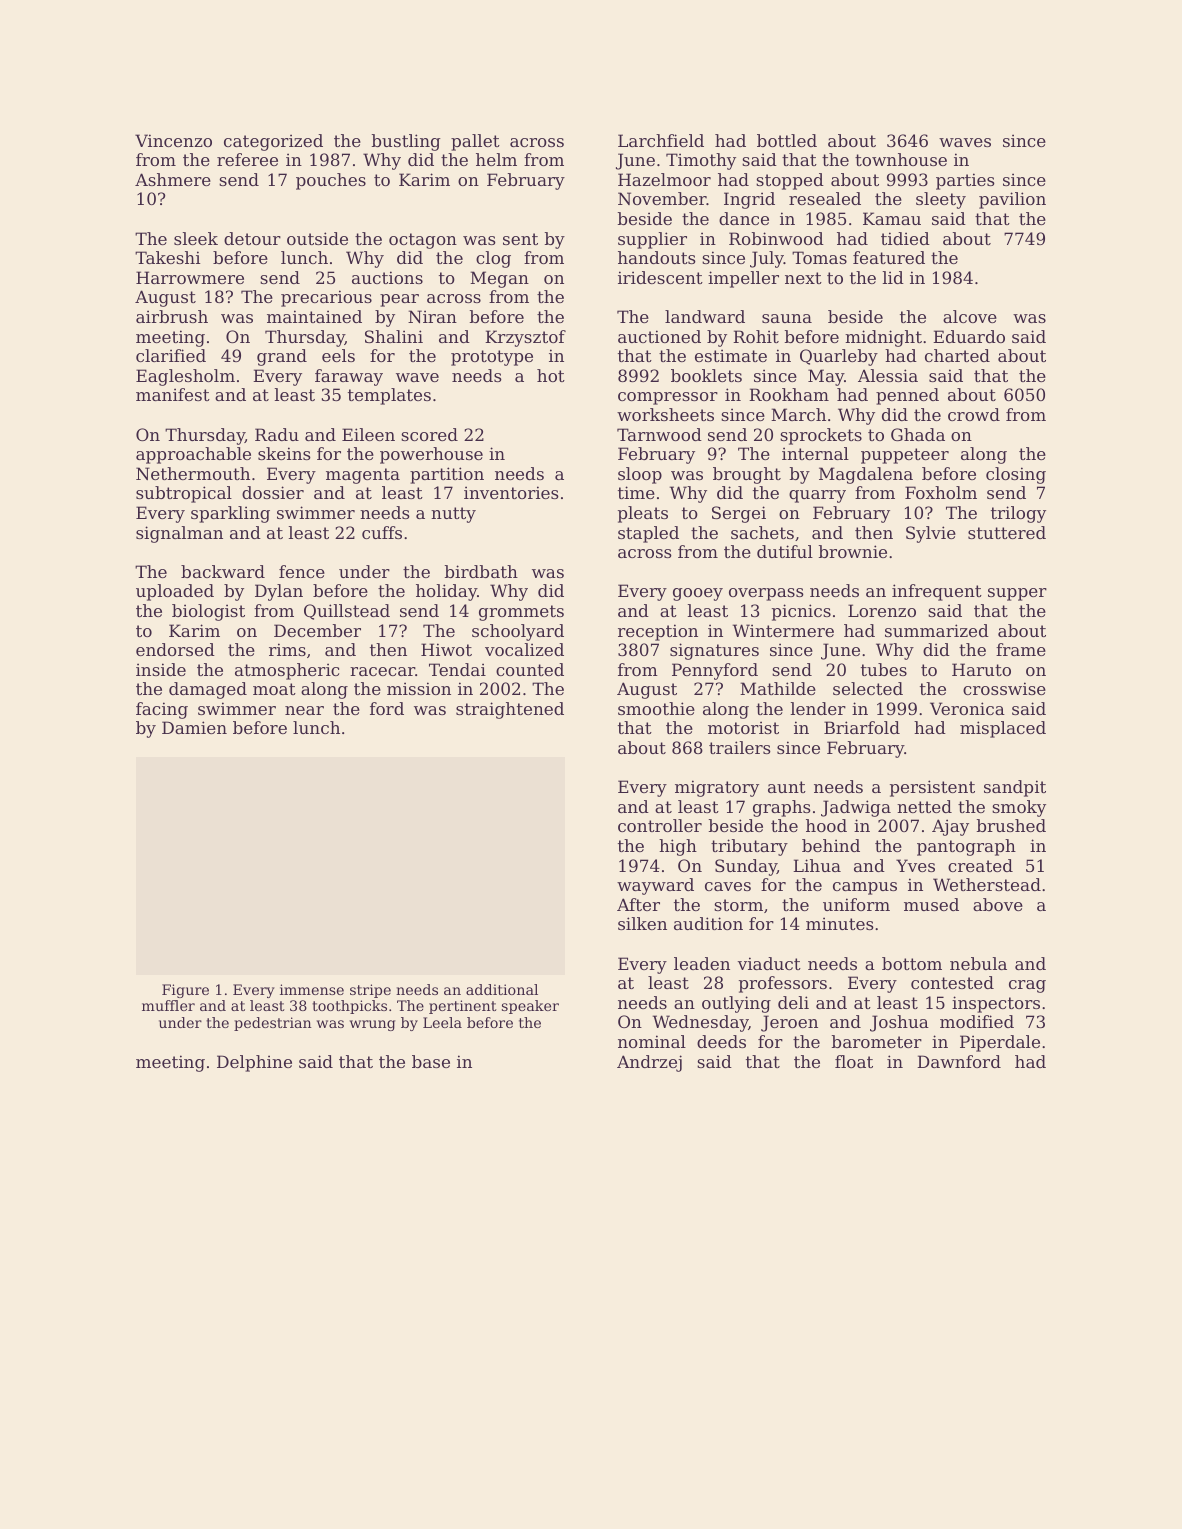  Describe the element at coordinates (747, 475) in the screenshot. I see `brought` at that location.
